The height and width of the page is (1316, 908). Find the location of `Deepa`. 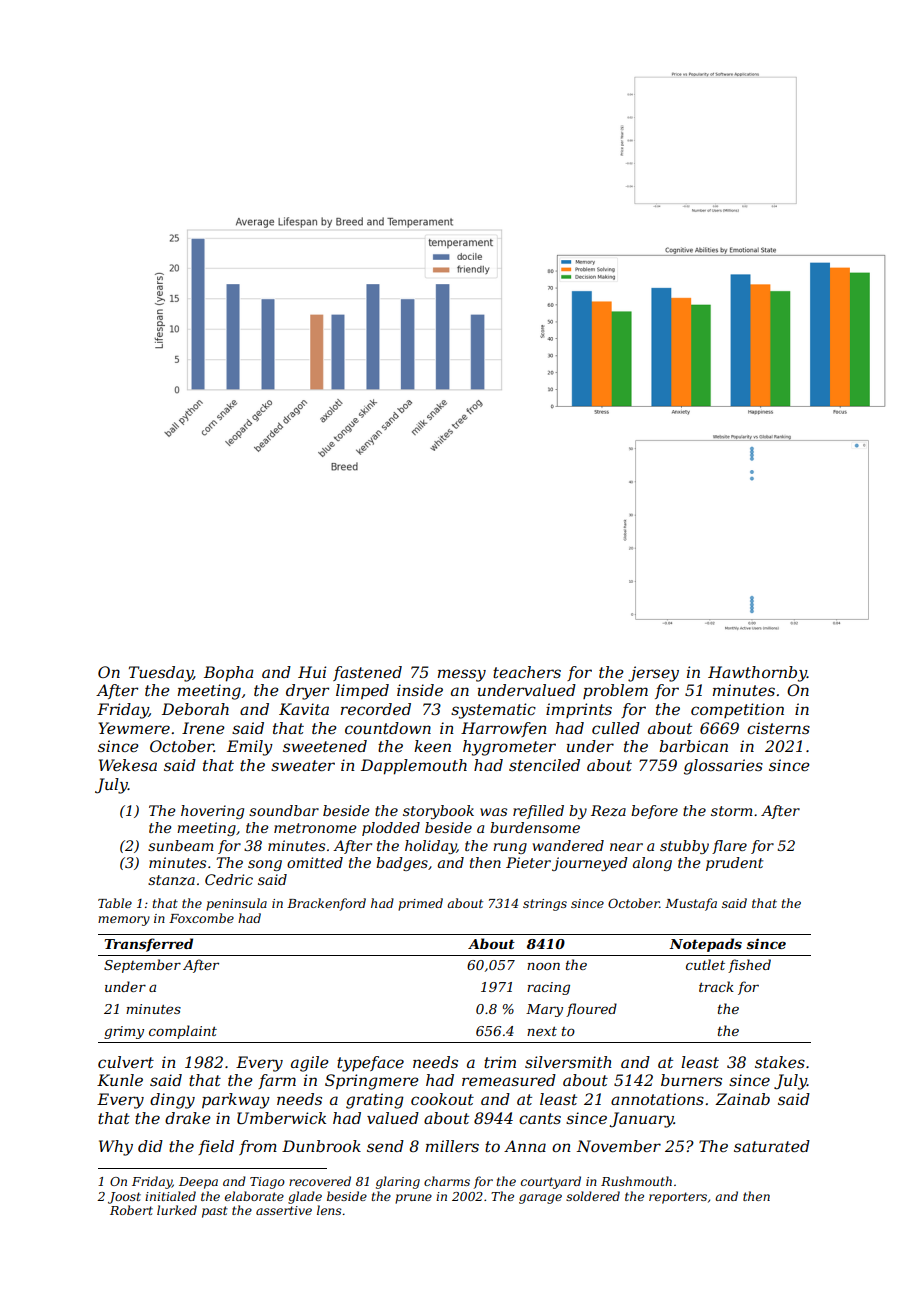

Deepa is located at coordinates (198, 1183).
